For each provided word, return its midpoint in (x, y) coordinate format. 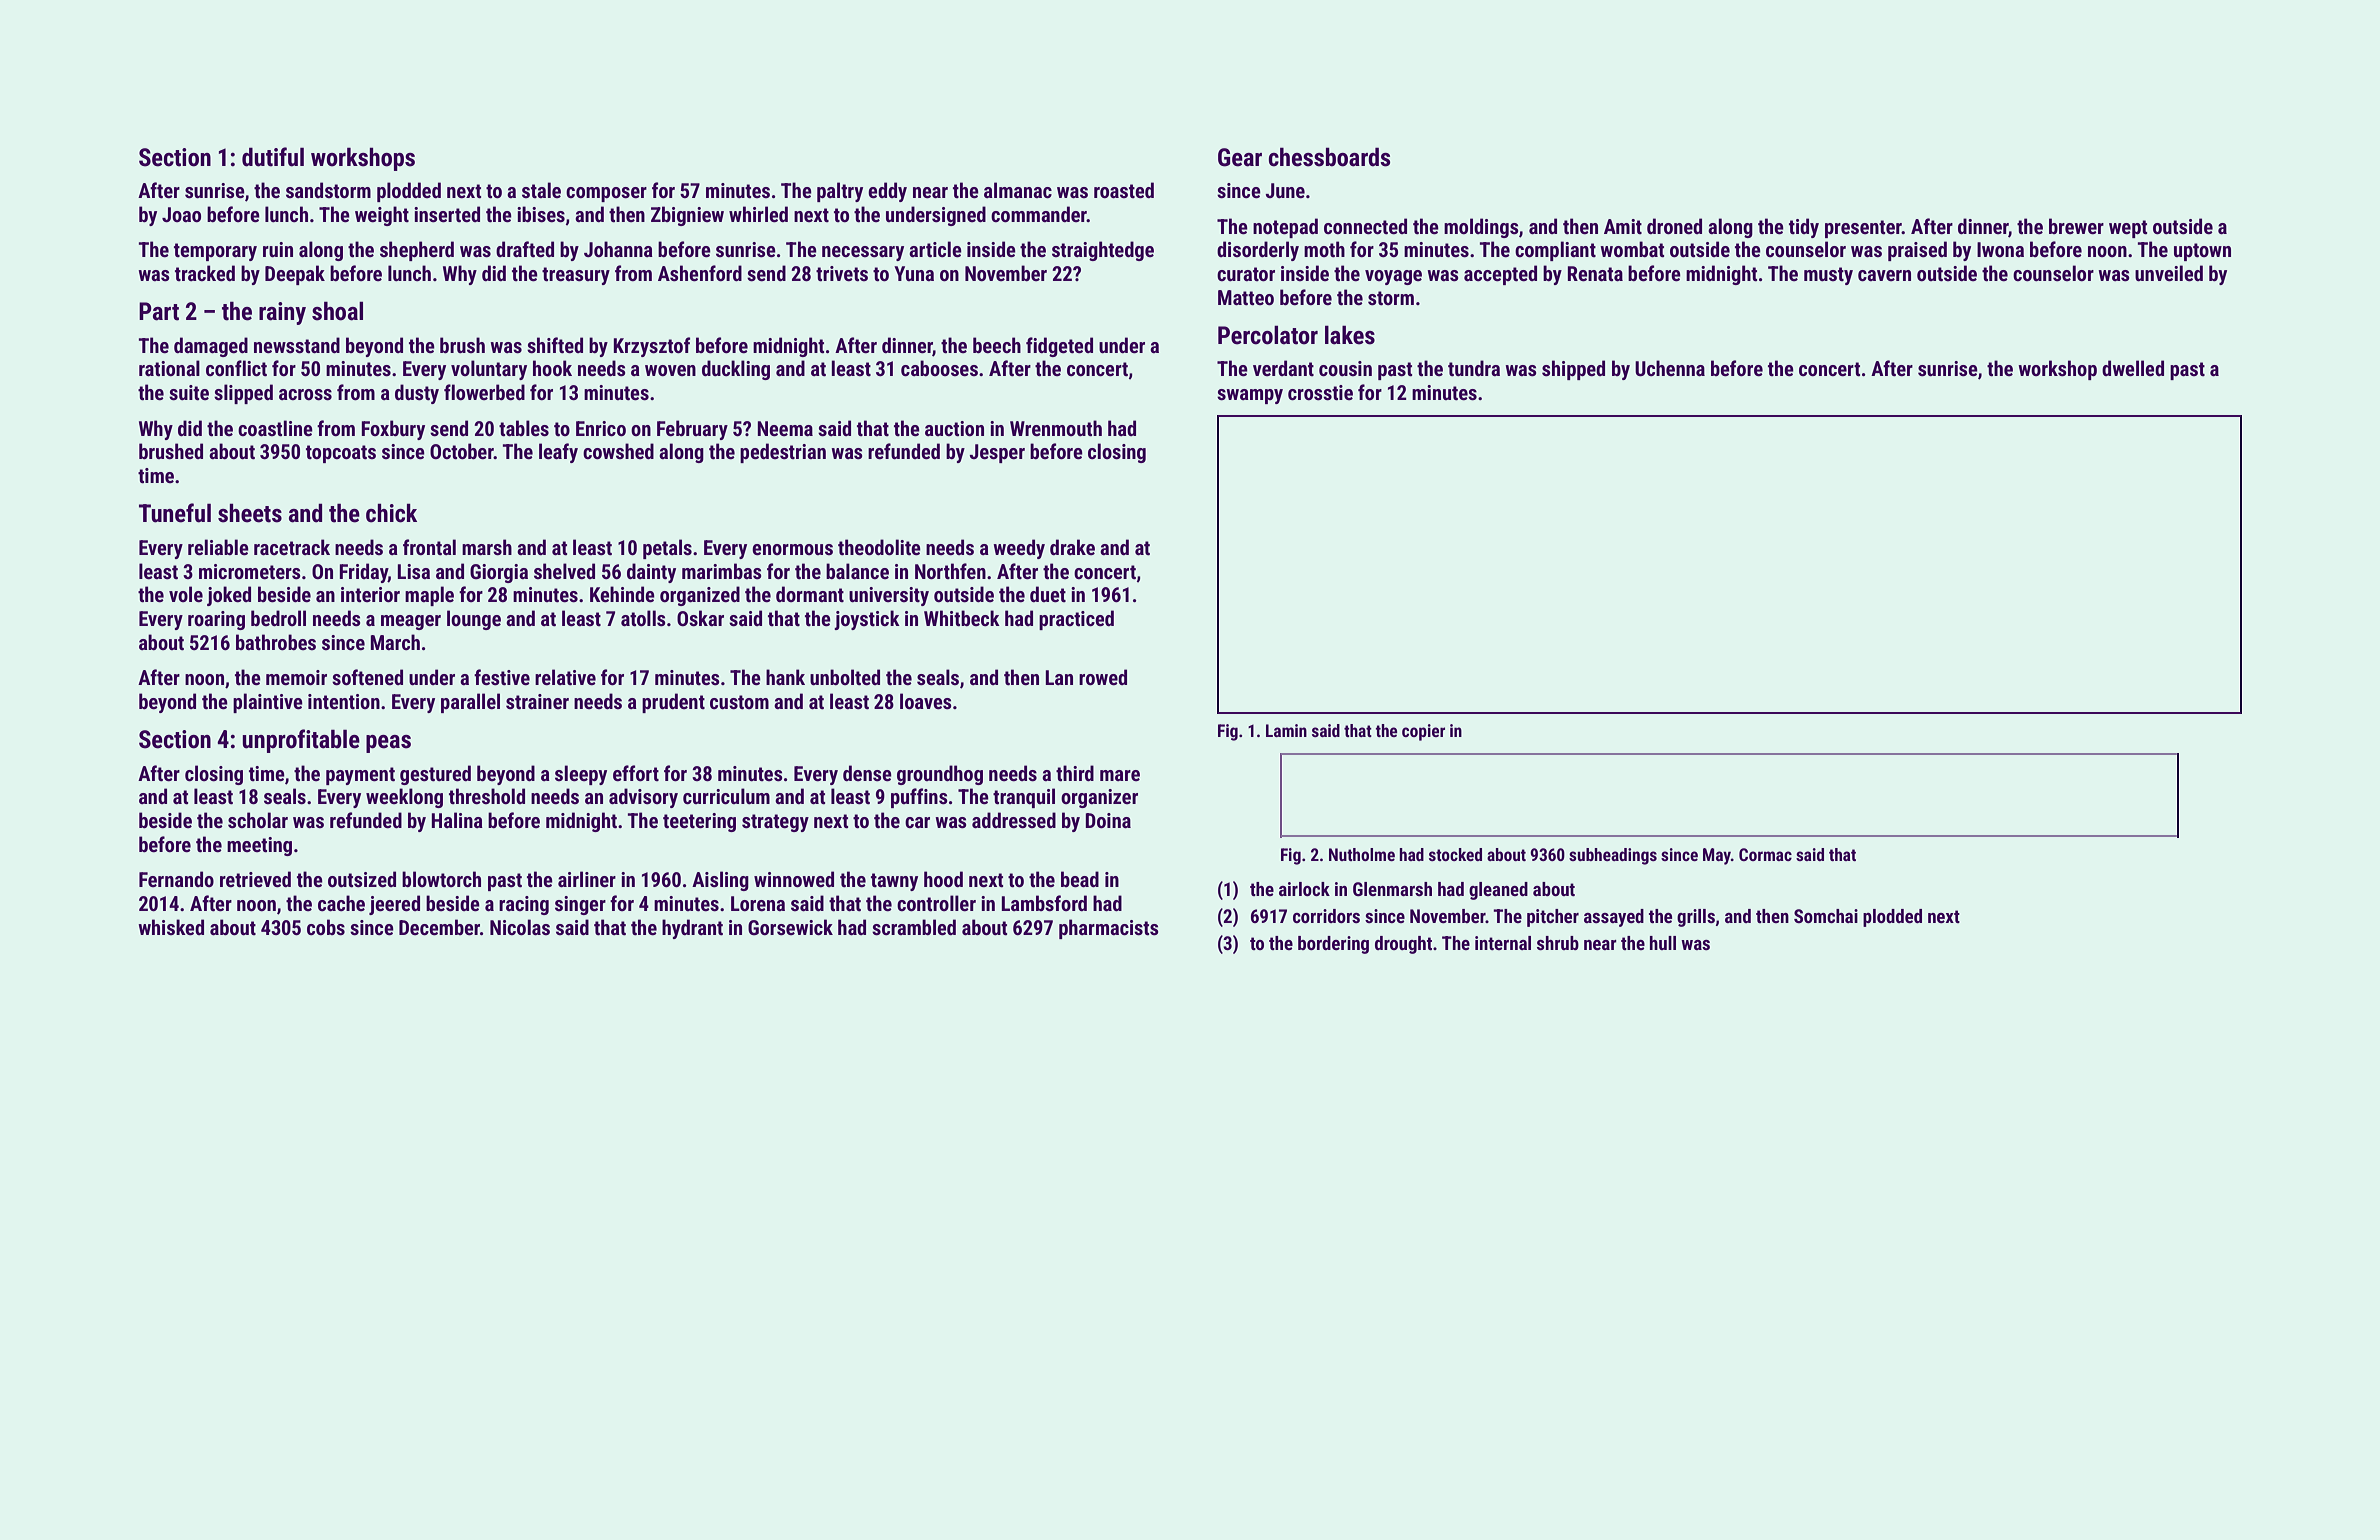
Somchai (1826, 916)
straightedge (1103, 251)
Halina (457, 820)
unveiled (2169, 273)
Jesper (997, 453)
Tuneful (175, 513)
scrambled (914, 927)
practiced (1076, 620)
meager (411, 622)
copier (1423, 732)
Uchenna (1670, 368)
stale (541, 190)
